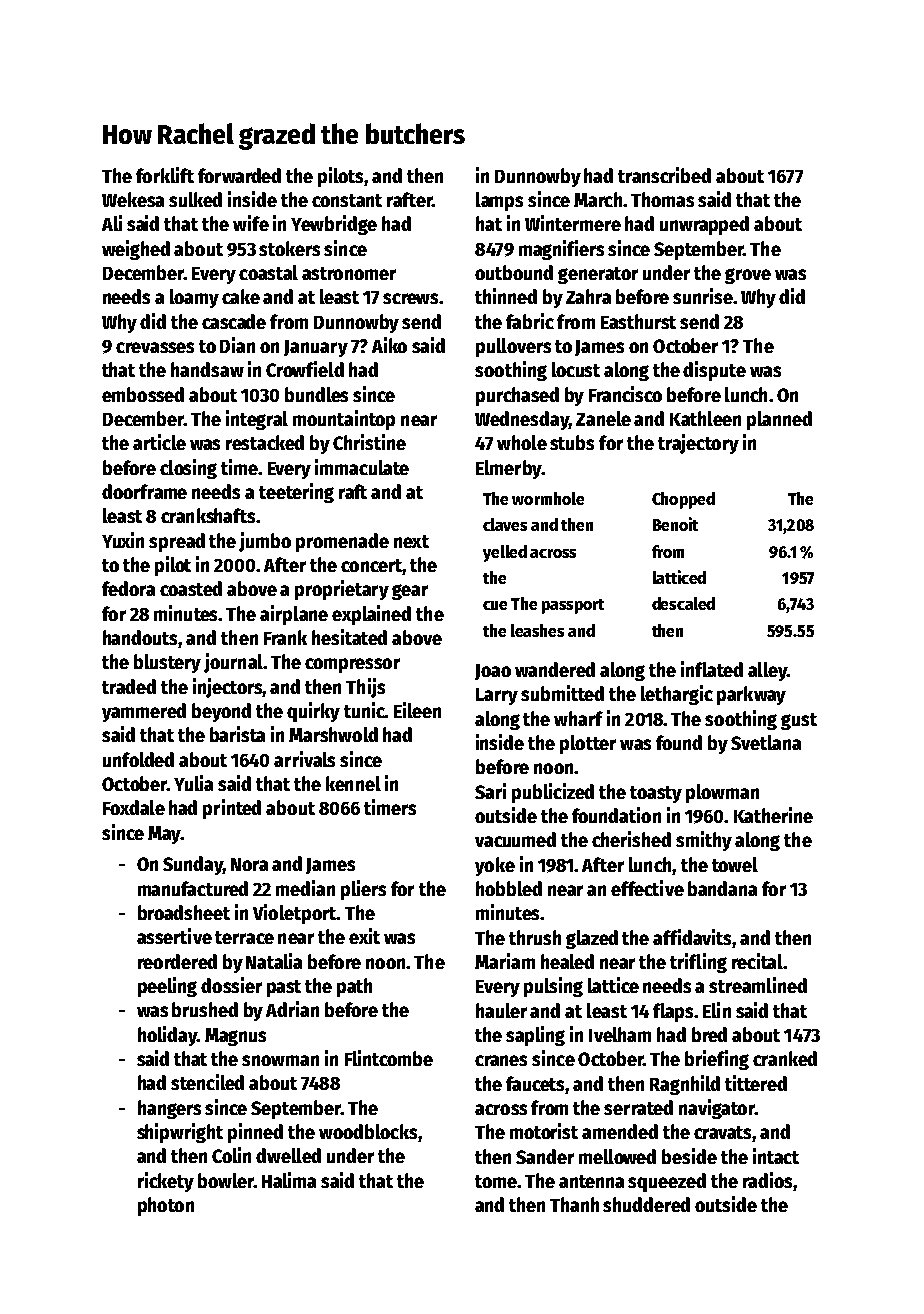 Image resolution: width=924 pixels, height=1314 pixels. What do you see at coordinates (237, 734) in the image?
I see `barista` at bounding box center [237, 734].
